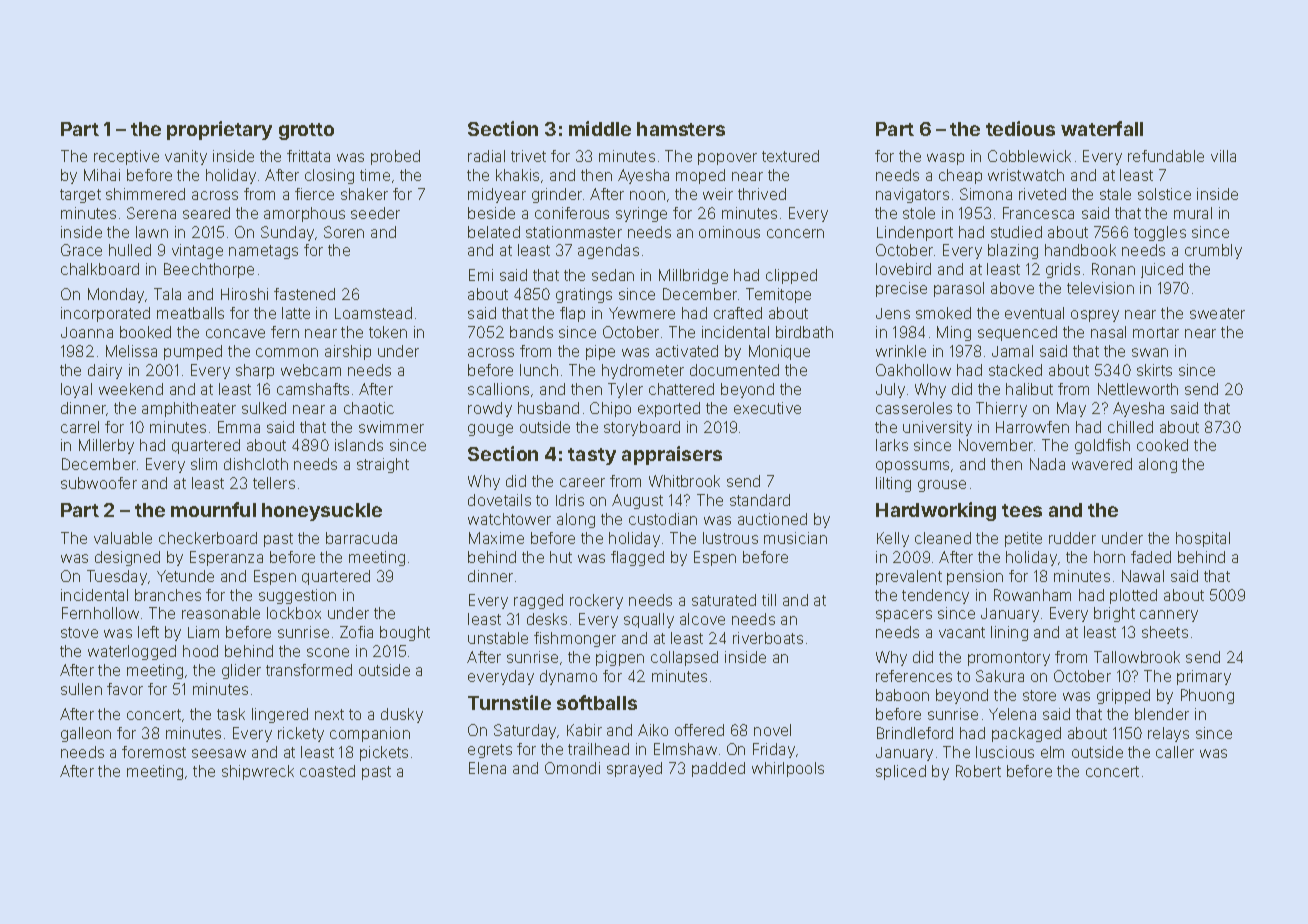  What do you see at coordinates (637, 501) in the screenshot?
I see `August` at bounding box center [637, 501].
